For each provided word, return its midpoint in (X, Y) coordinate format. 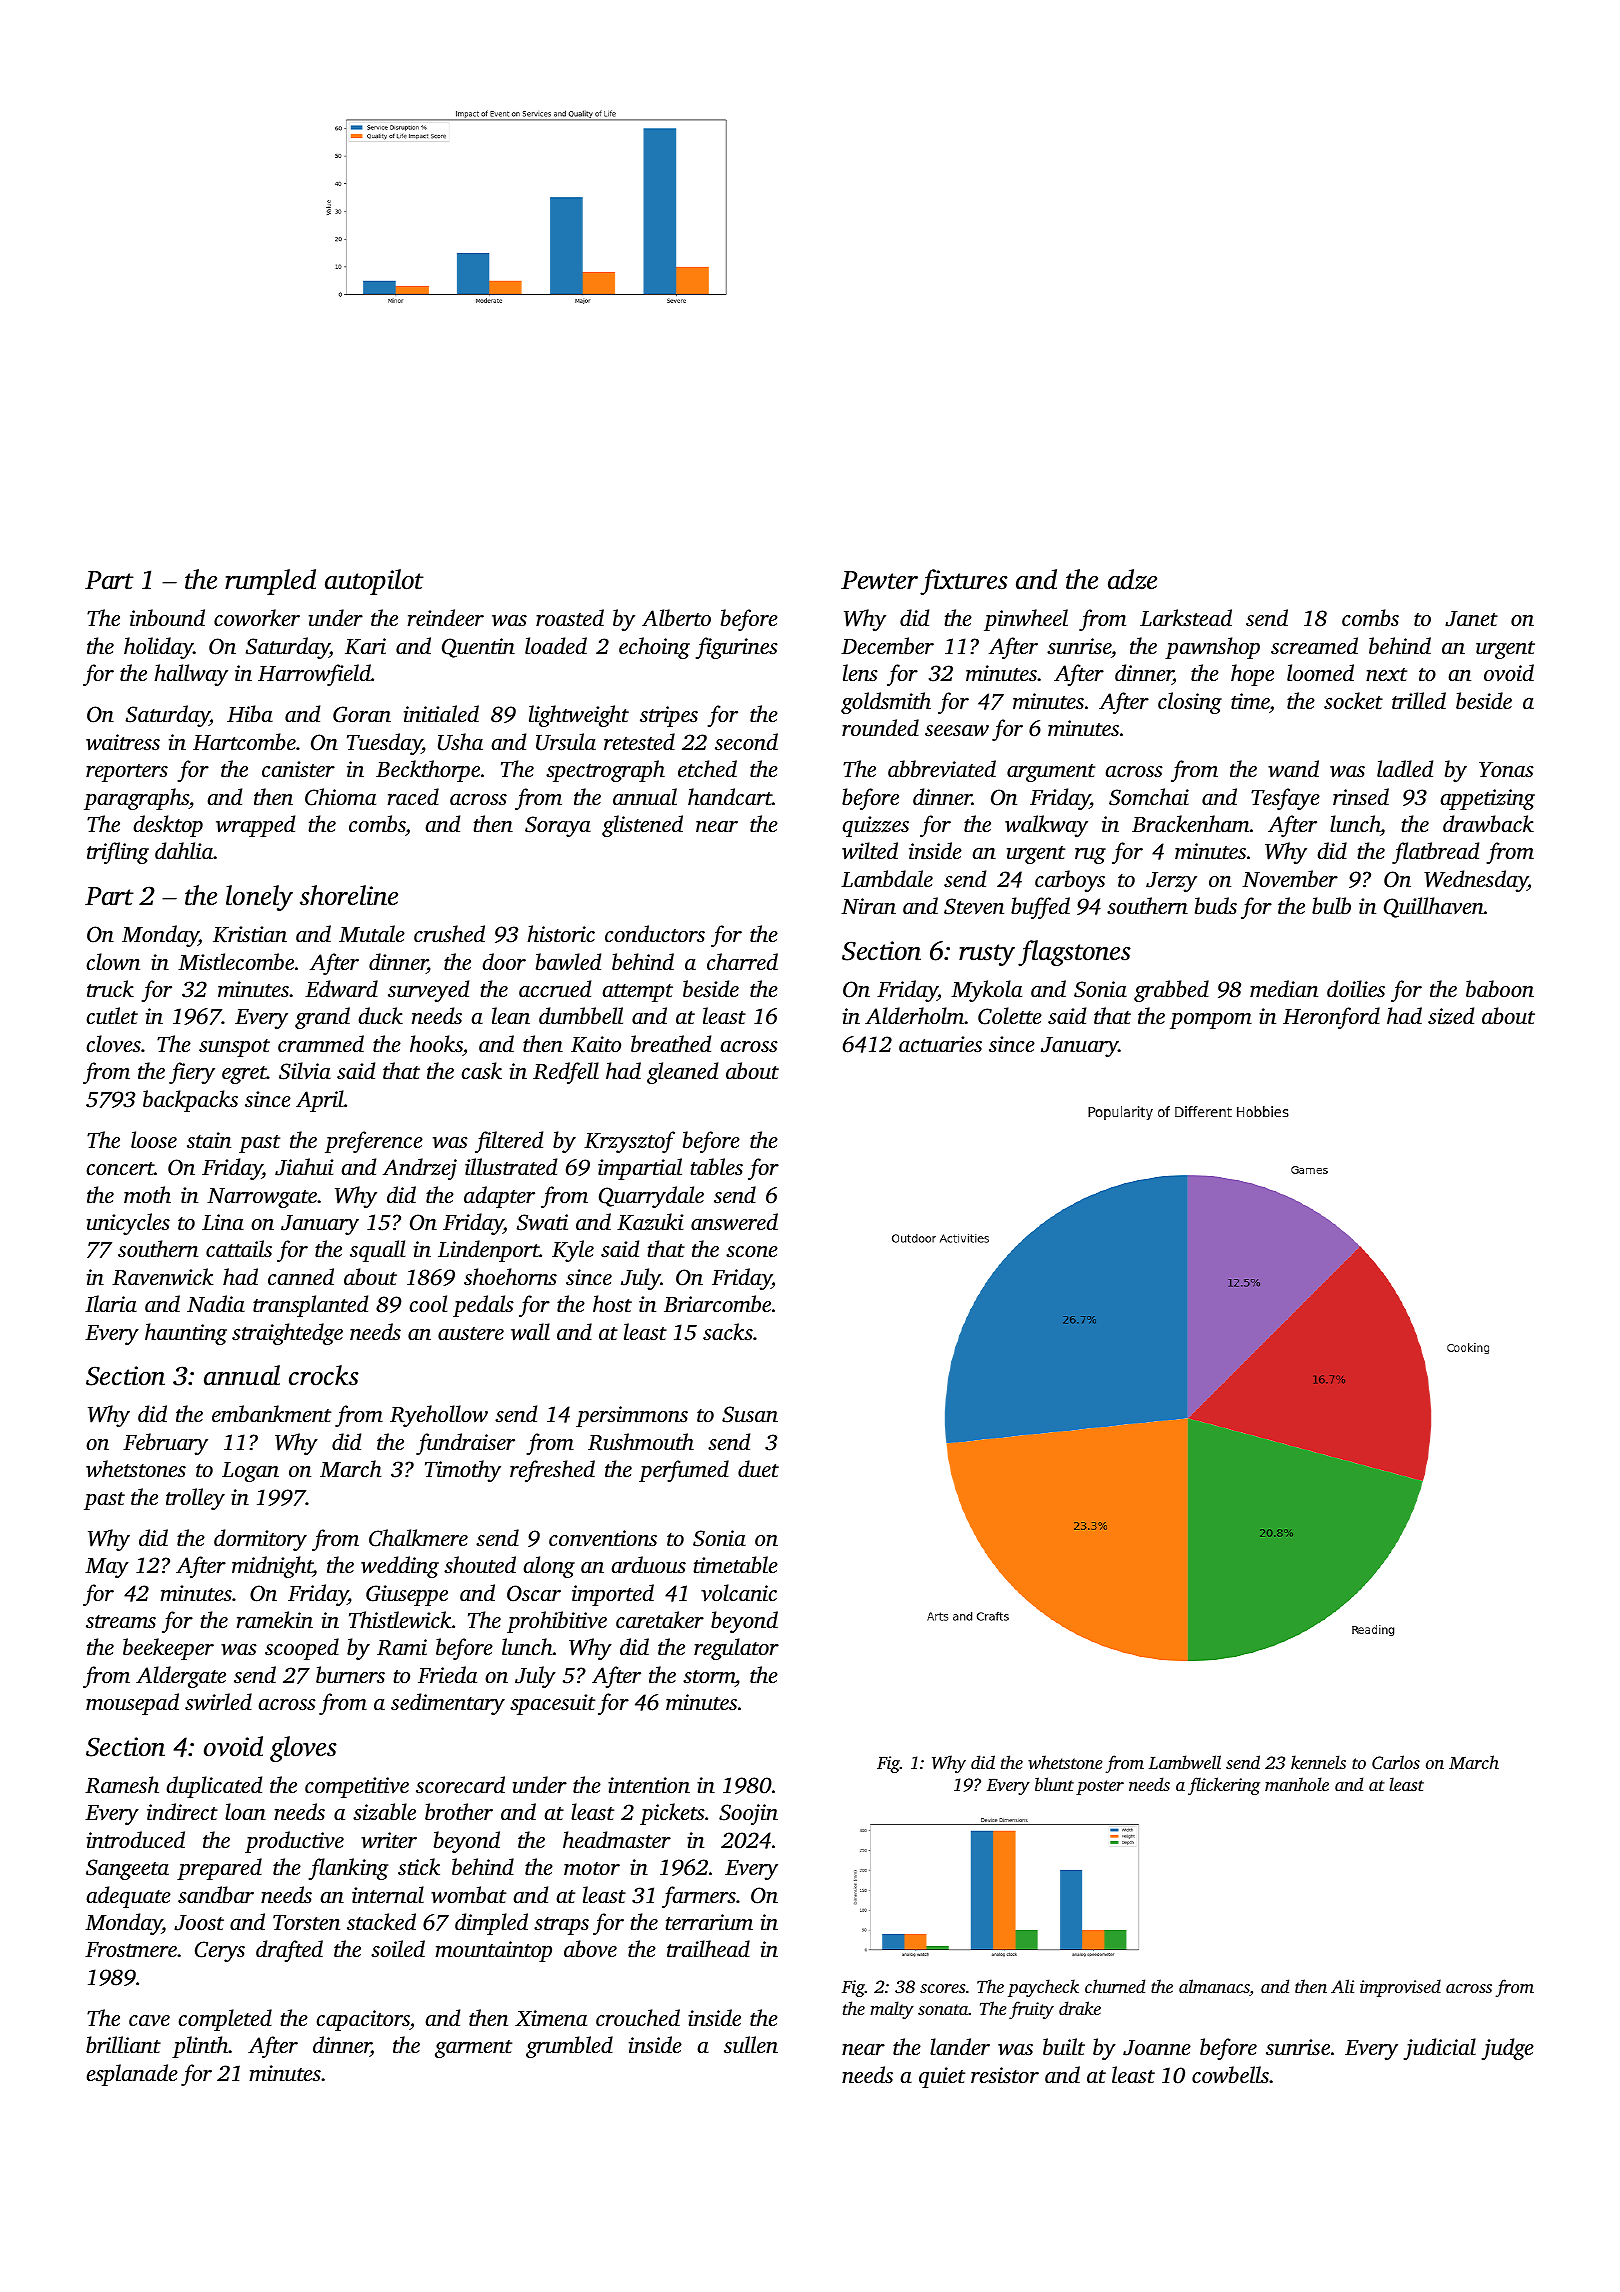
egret (244, 1075)
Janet (1471, 619)
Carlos (1396, 1762)
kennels (1318, 1762)
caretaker (660, 1619)
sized (1451, 1016)
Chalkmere (418, 1538)
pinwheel (1026, 620)
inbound (167, 617)
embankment (271, 1413)
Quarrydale (651, 1197)
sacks (728, 1331)
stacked (381, 1921)
